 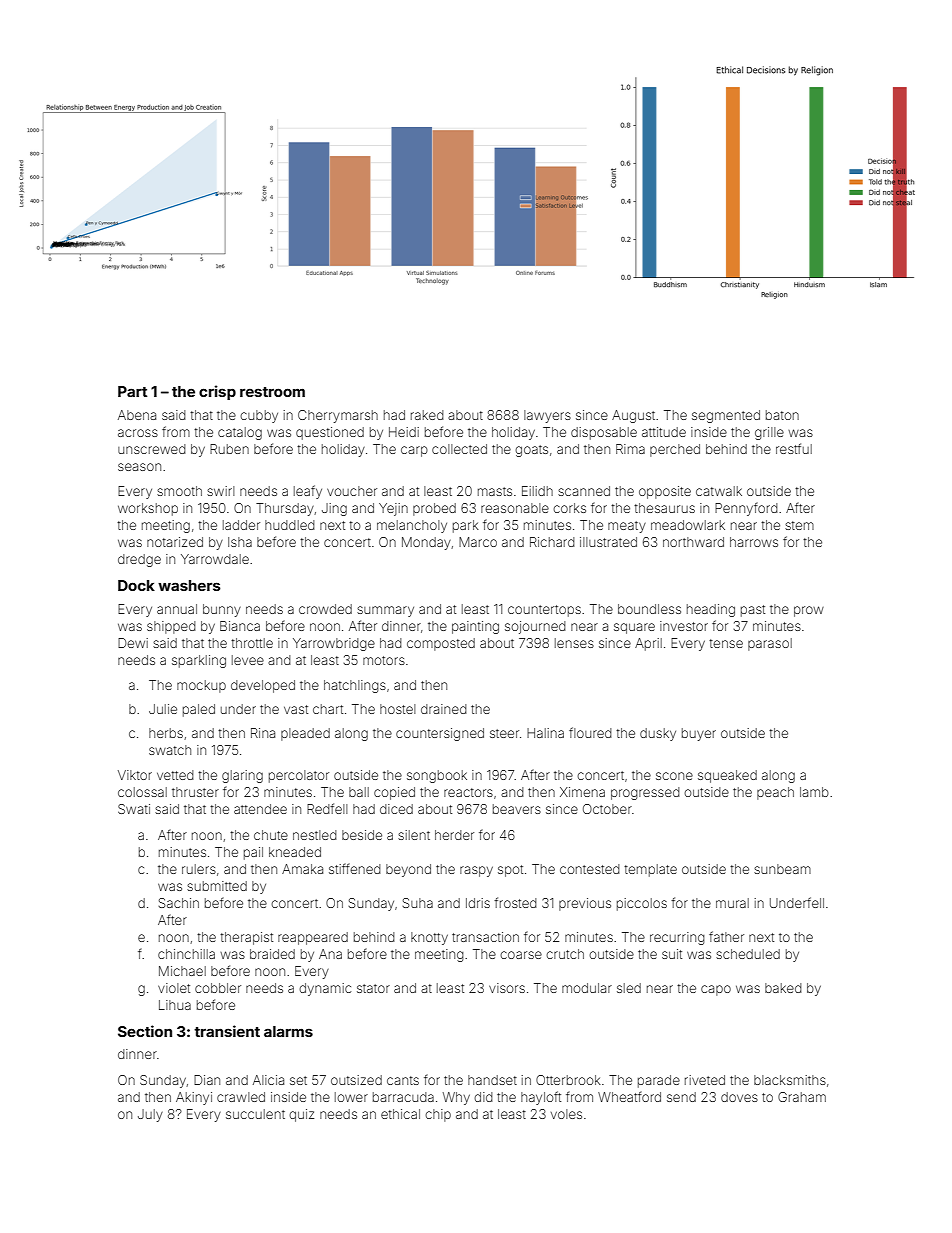 What do you see at coordinates (566, 1114) in the image?
I see `voles` at bounding box center [566, 1114].
